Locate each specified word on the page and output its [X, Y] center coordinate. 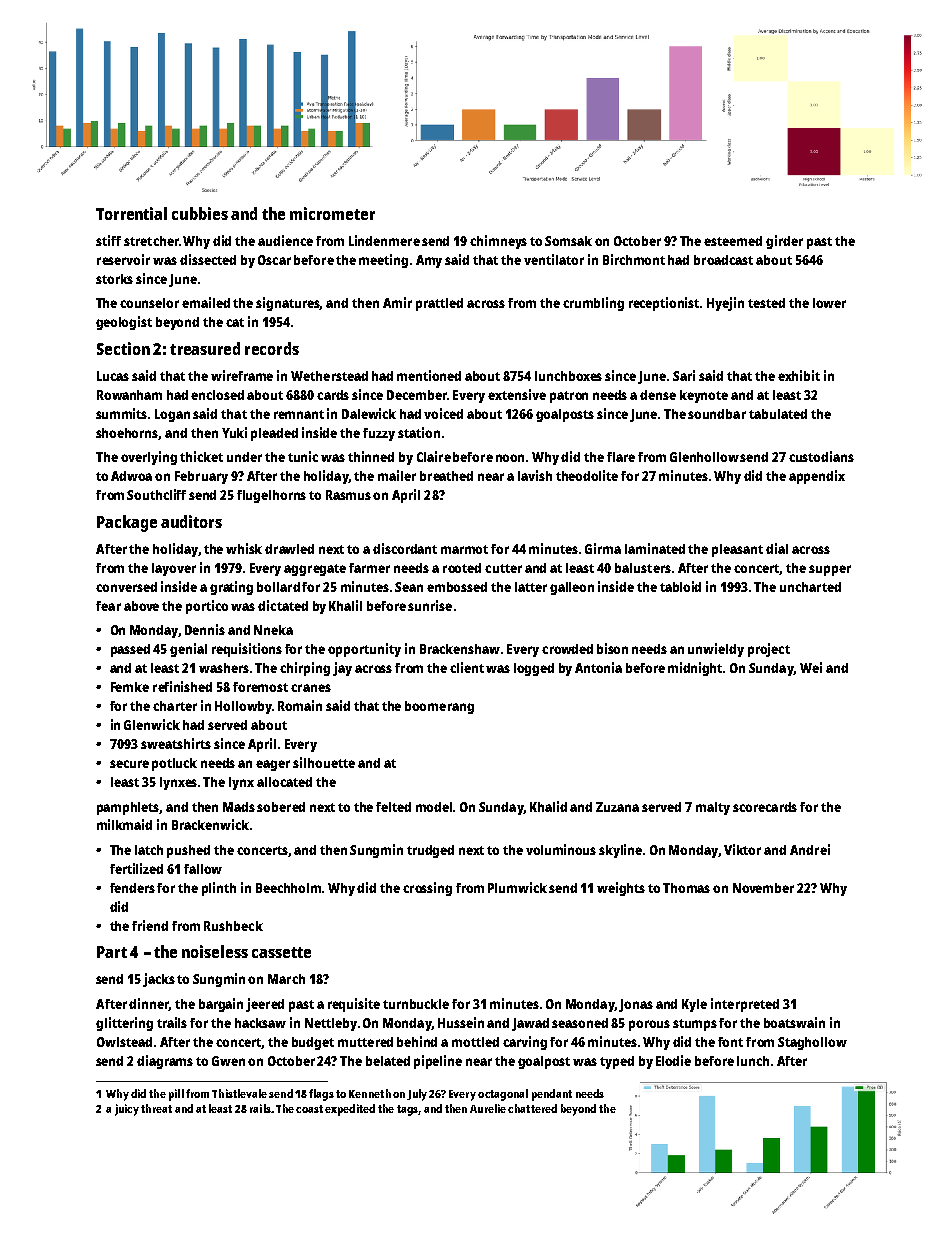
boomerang [439, 707]
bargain [221, 1005]
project [769, 650]
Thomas [686, 888]
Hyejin [725, 304]
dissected [208, 259]
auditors [191, 521]
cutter [503, 568]
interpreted [745, 1005]
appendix [817, 477]
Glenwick [152, 724]
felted [393, 807]
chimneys [498, 242]
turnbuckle [416, 1004]
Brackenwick [210, 824]
